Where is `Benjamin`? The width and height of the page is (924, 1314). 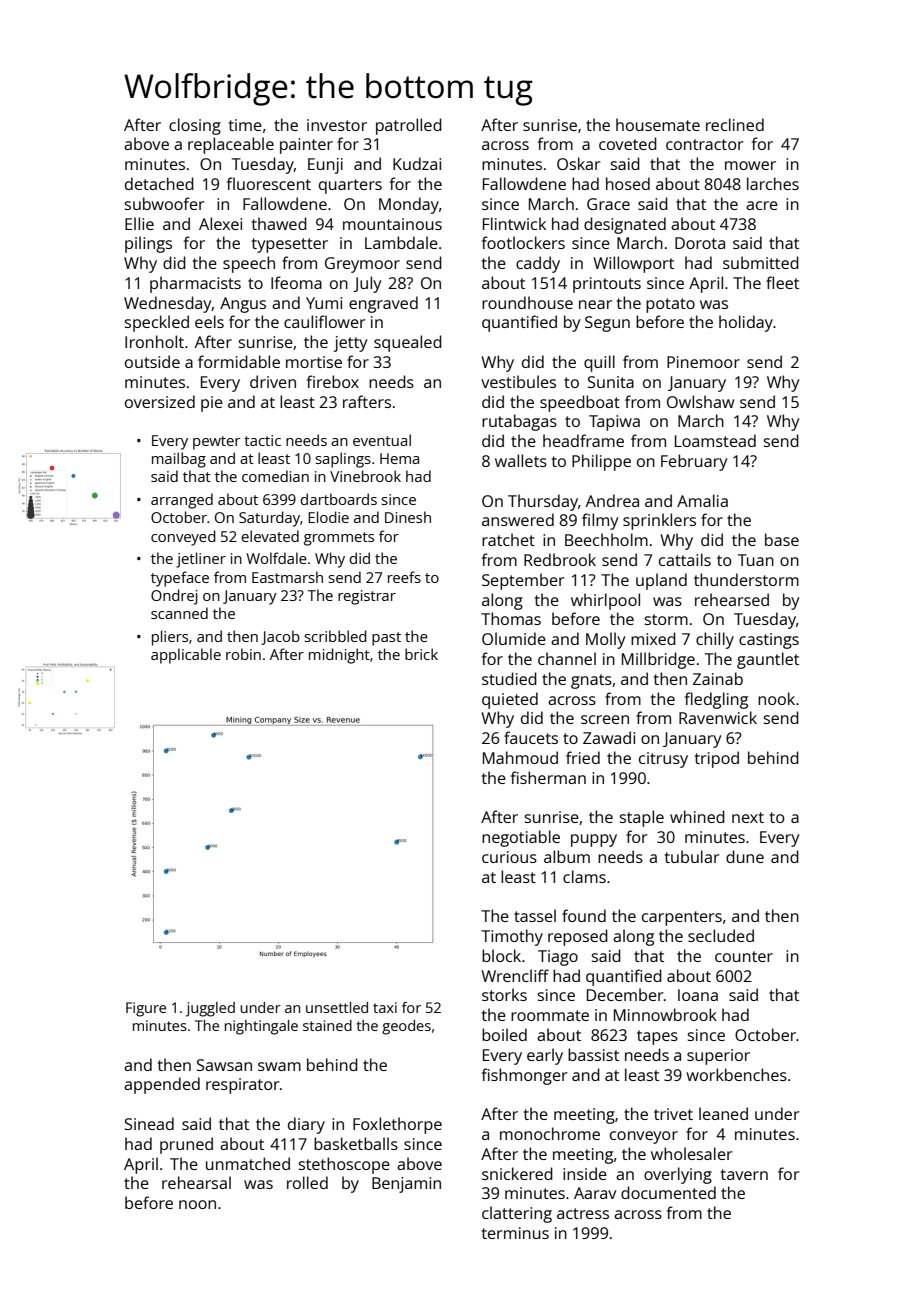 Benjamin is located at coordinates (406, 1185).
